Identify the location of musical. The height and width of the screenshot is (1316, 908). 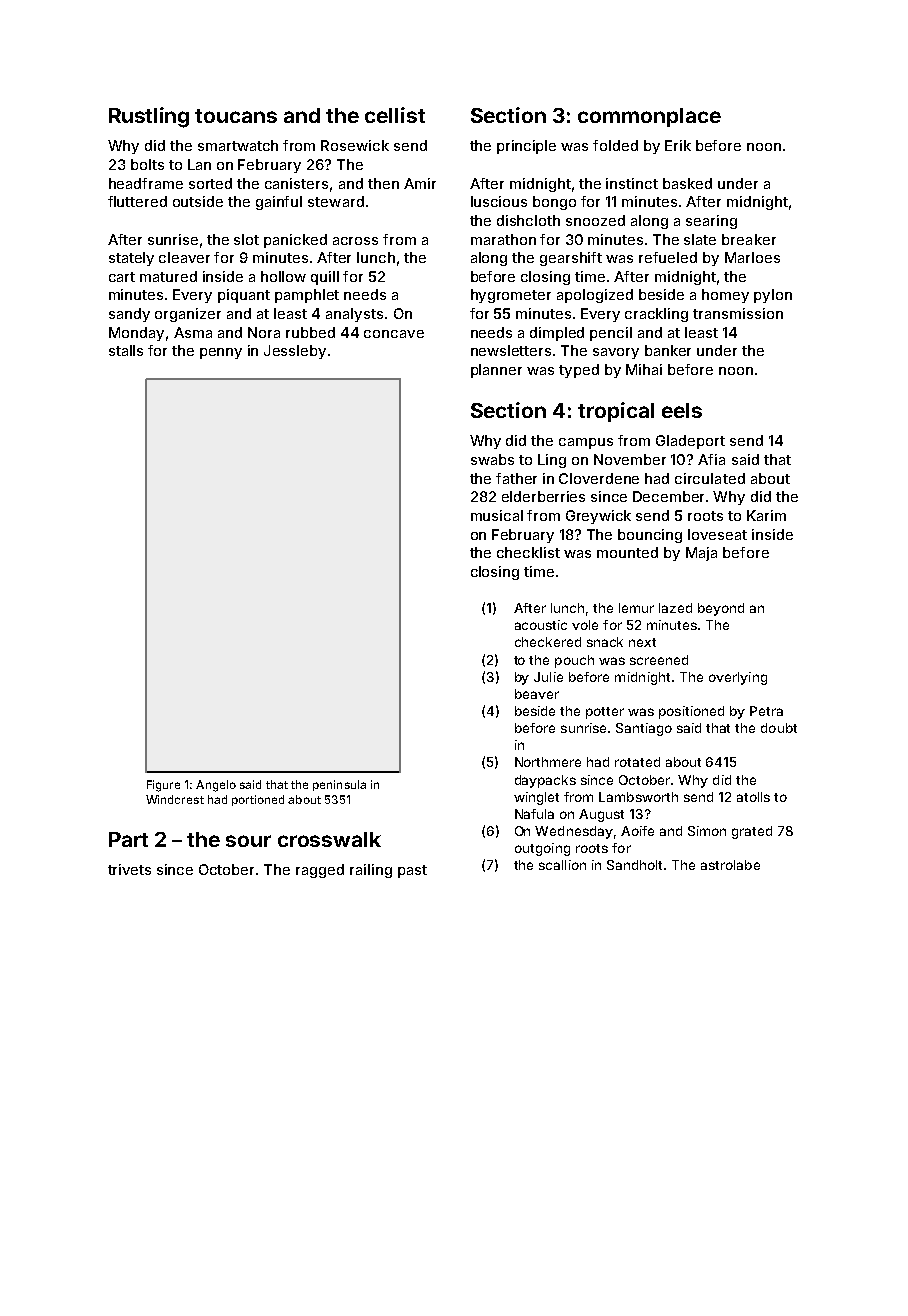
(497, 515).
